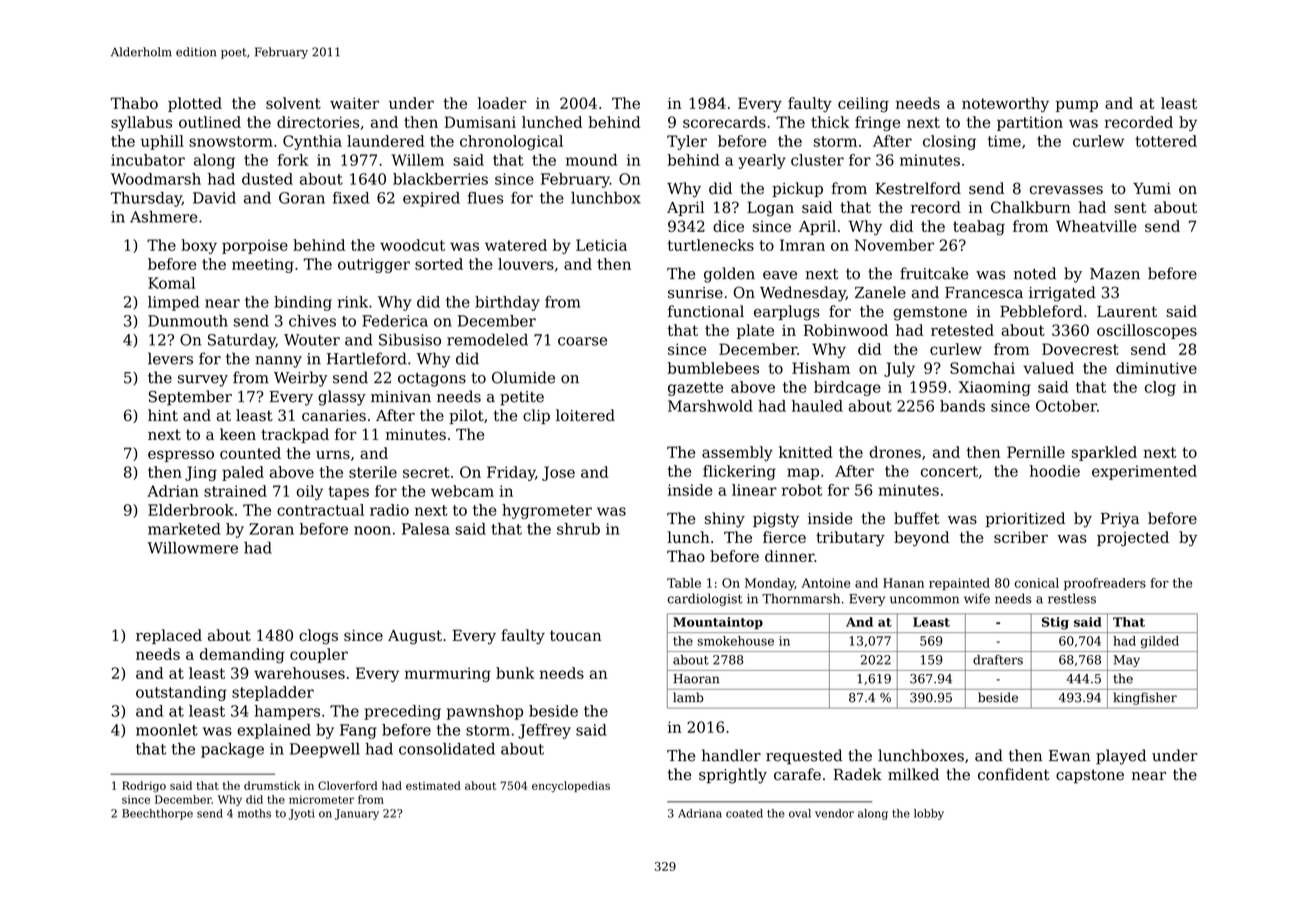 The image size is (1308, 924). I want to click on levers, so click(170, 358).
